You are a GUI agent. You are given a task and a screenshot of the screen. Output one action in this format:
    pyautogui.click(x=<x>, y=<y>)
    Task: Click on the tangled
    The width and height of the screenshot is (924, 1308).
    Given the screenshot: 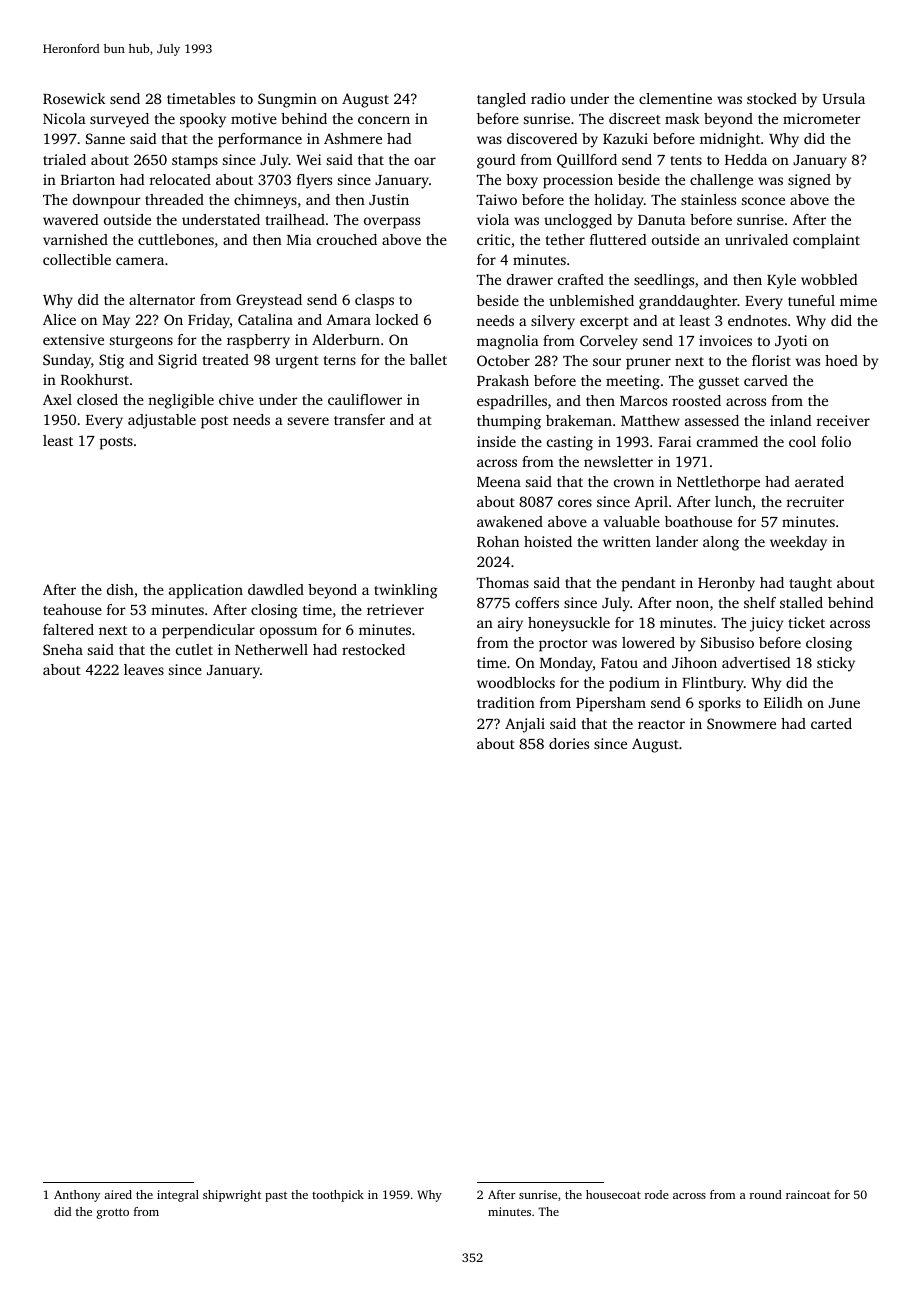 What is the action you would take?
    pyautogui.click(x=501, y=100)
